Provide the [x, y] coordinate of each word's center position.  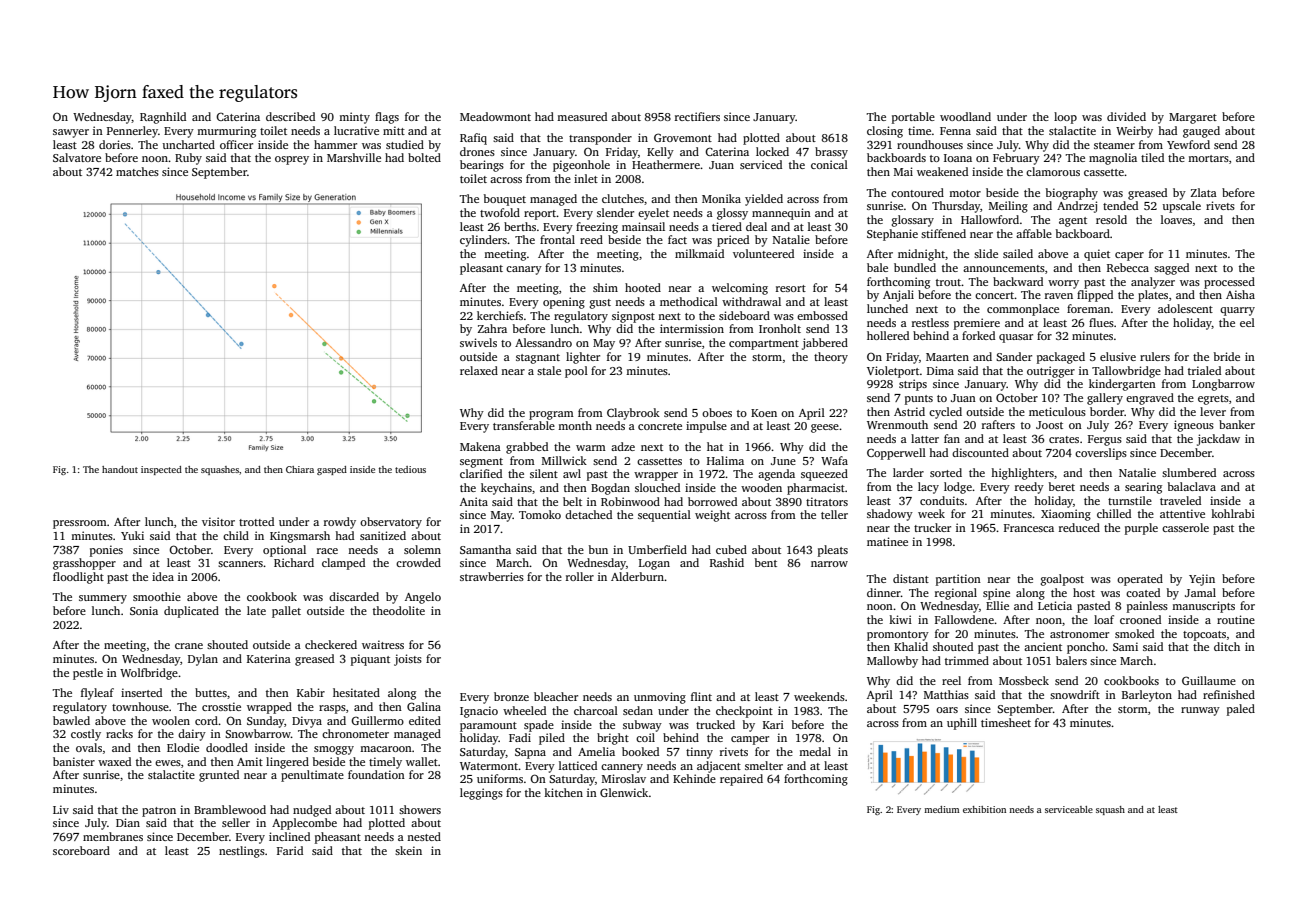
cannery [622, 768]
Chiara [300, 469]
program [551, 415]
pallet [286, 612]
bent [766, 562]
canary [524, 270]
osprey [292, 160]
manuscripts [1203, 607]
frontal [557, 239]
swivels [478, 342]
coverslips [1101, 454]
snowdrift [1075, 694]
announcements [1004, 268]
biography [1072, 194]
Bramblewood [230, 809]
